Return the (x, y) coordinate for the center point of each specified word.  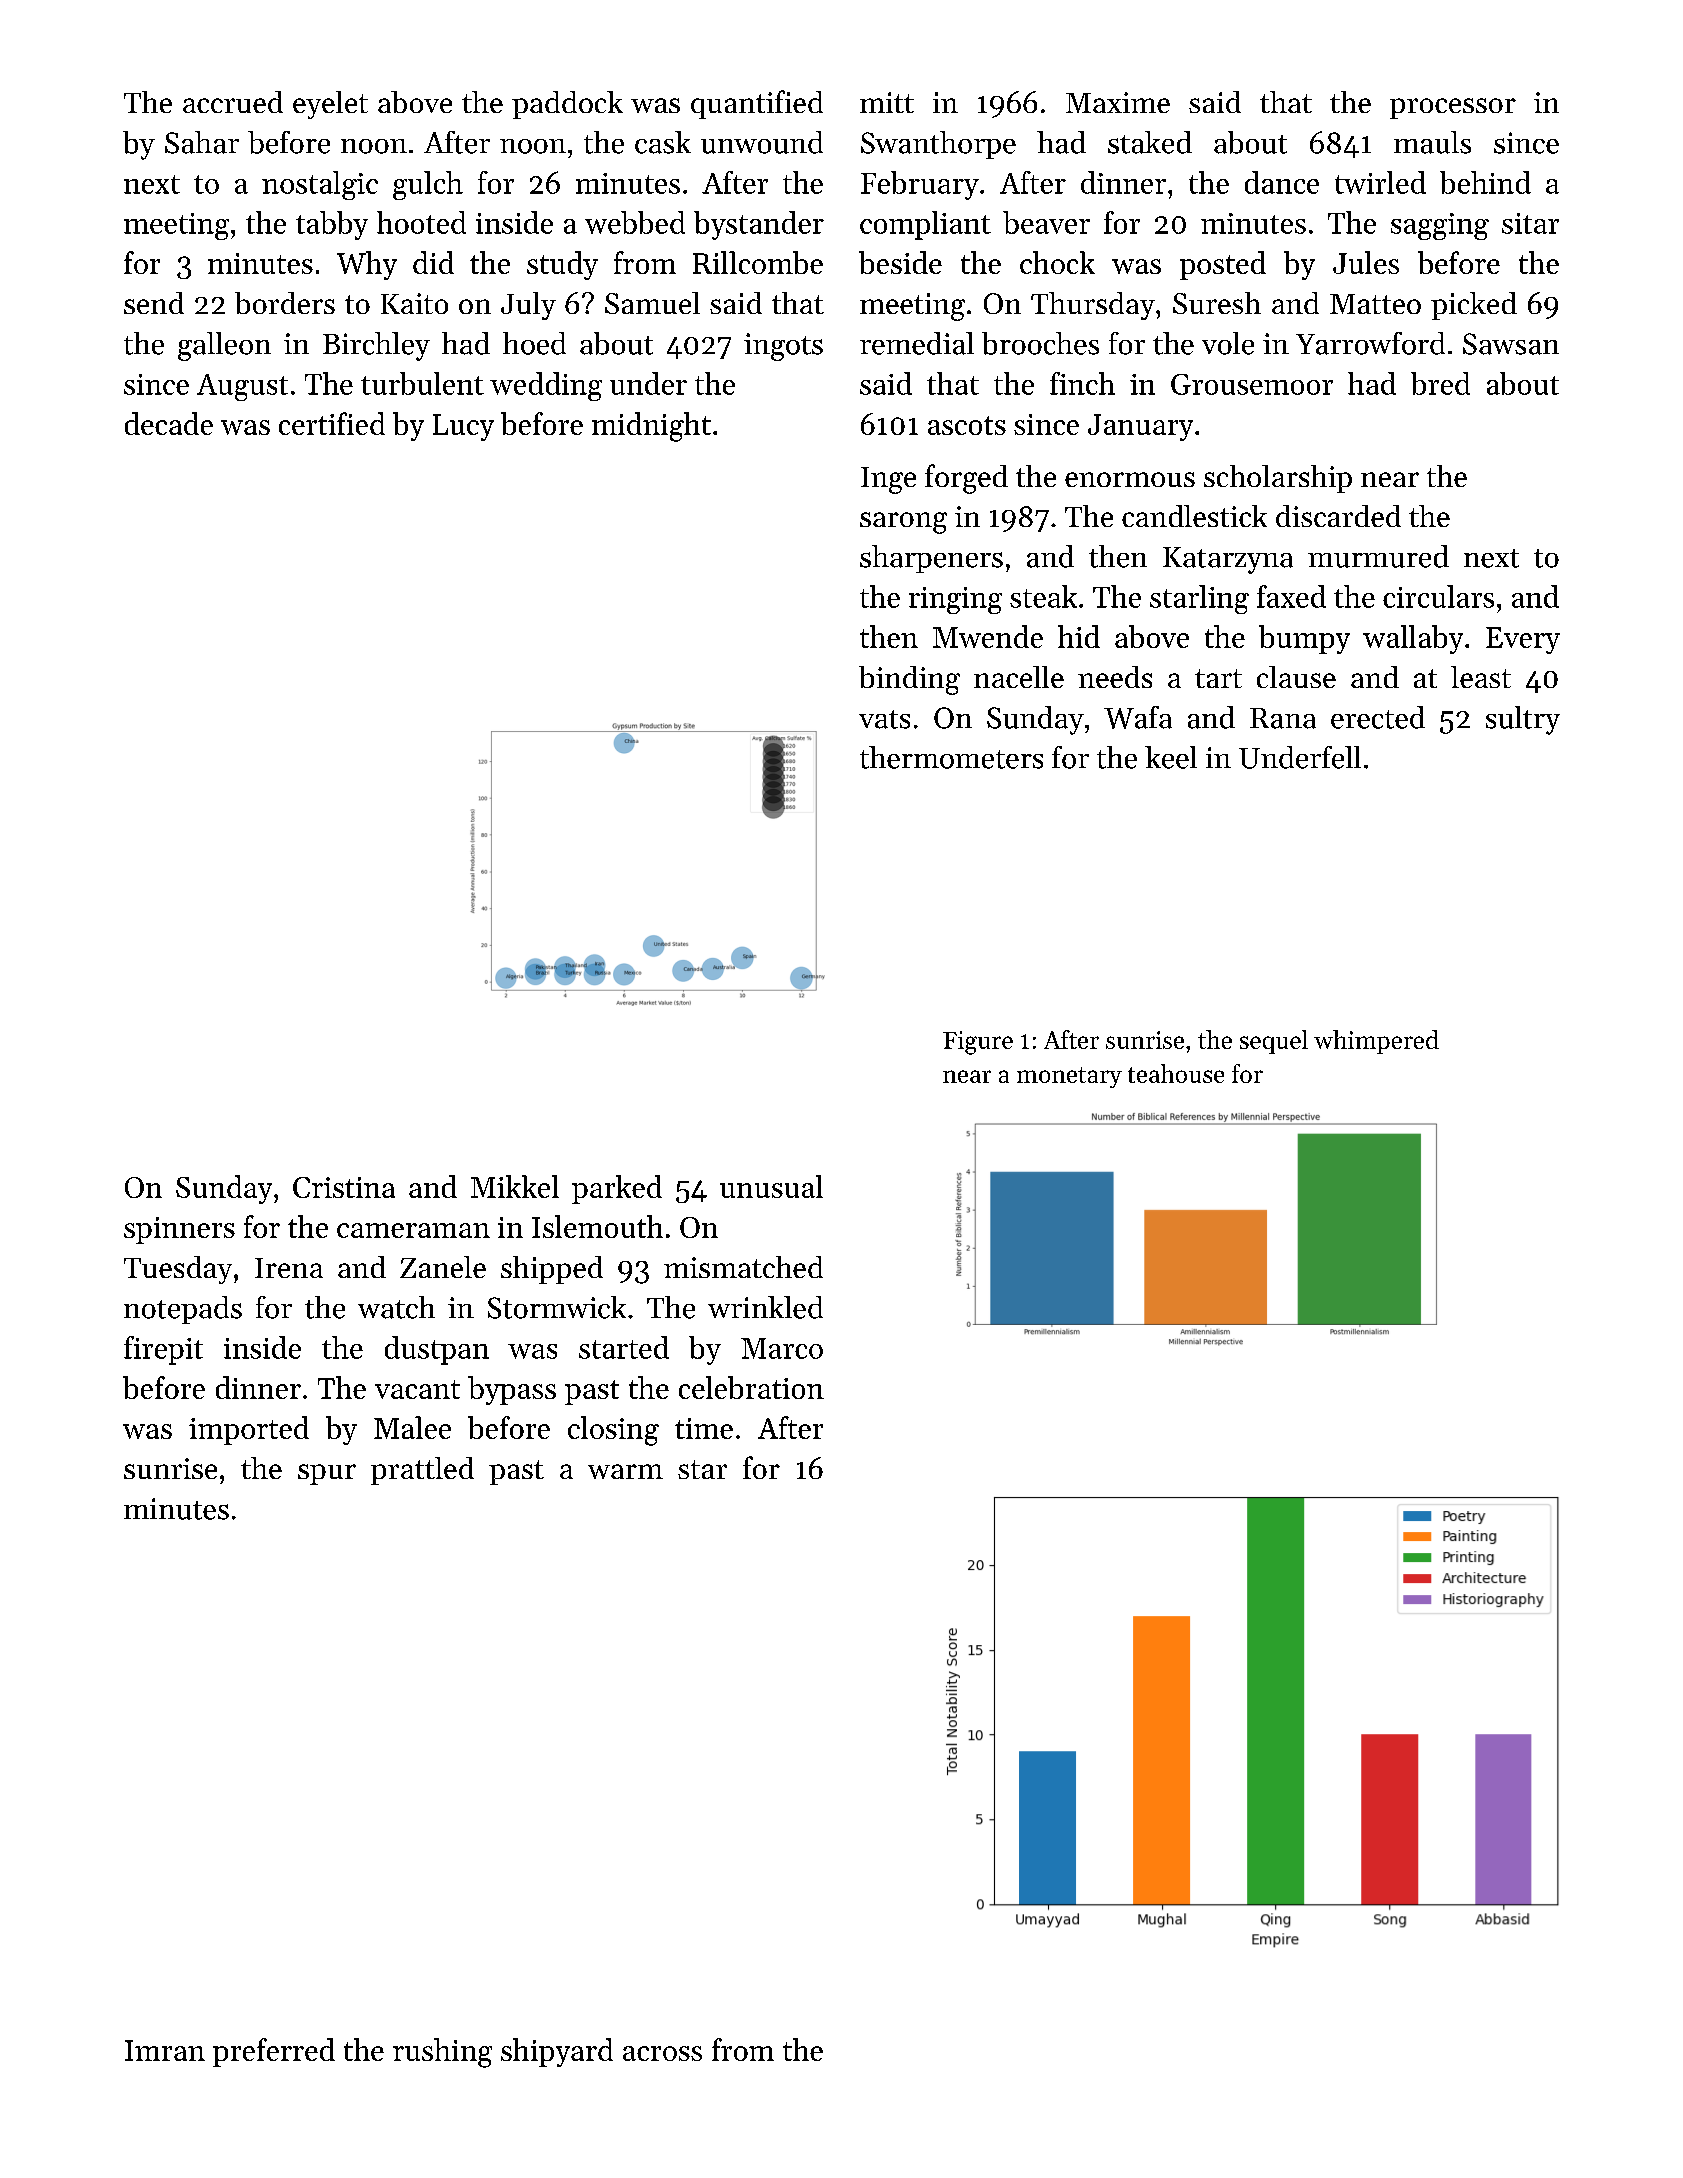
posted (1223, 265)
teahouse (1176, 1073)
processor (1453, 108)
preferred (274, 2052)
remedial (917, 343)
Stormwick (557, 1307)
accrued (233, 102)
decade (169, 423)
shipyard (557, 2052)
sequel (1274, 1042)
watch (396, 1307)
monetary (1069, 1077)
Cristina (344, 1187)
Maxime (1118, 102)
